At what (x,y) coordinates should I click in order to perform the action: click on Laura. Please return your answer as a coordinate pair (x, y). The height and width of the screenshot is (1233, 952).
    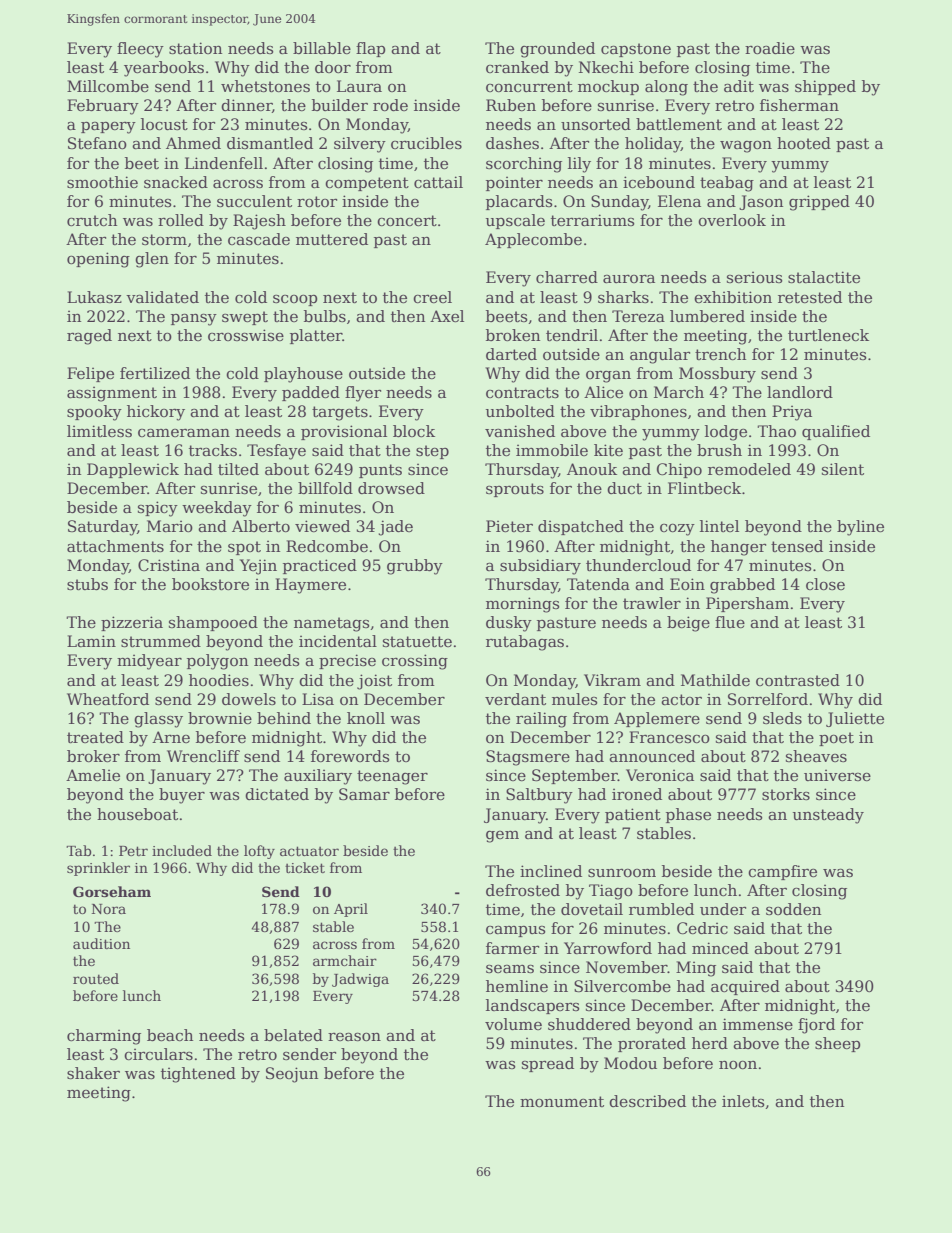
    Looking at the image, I should click on (359, 86).
